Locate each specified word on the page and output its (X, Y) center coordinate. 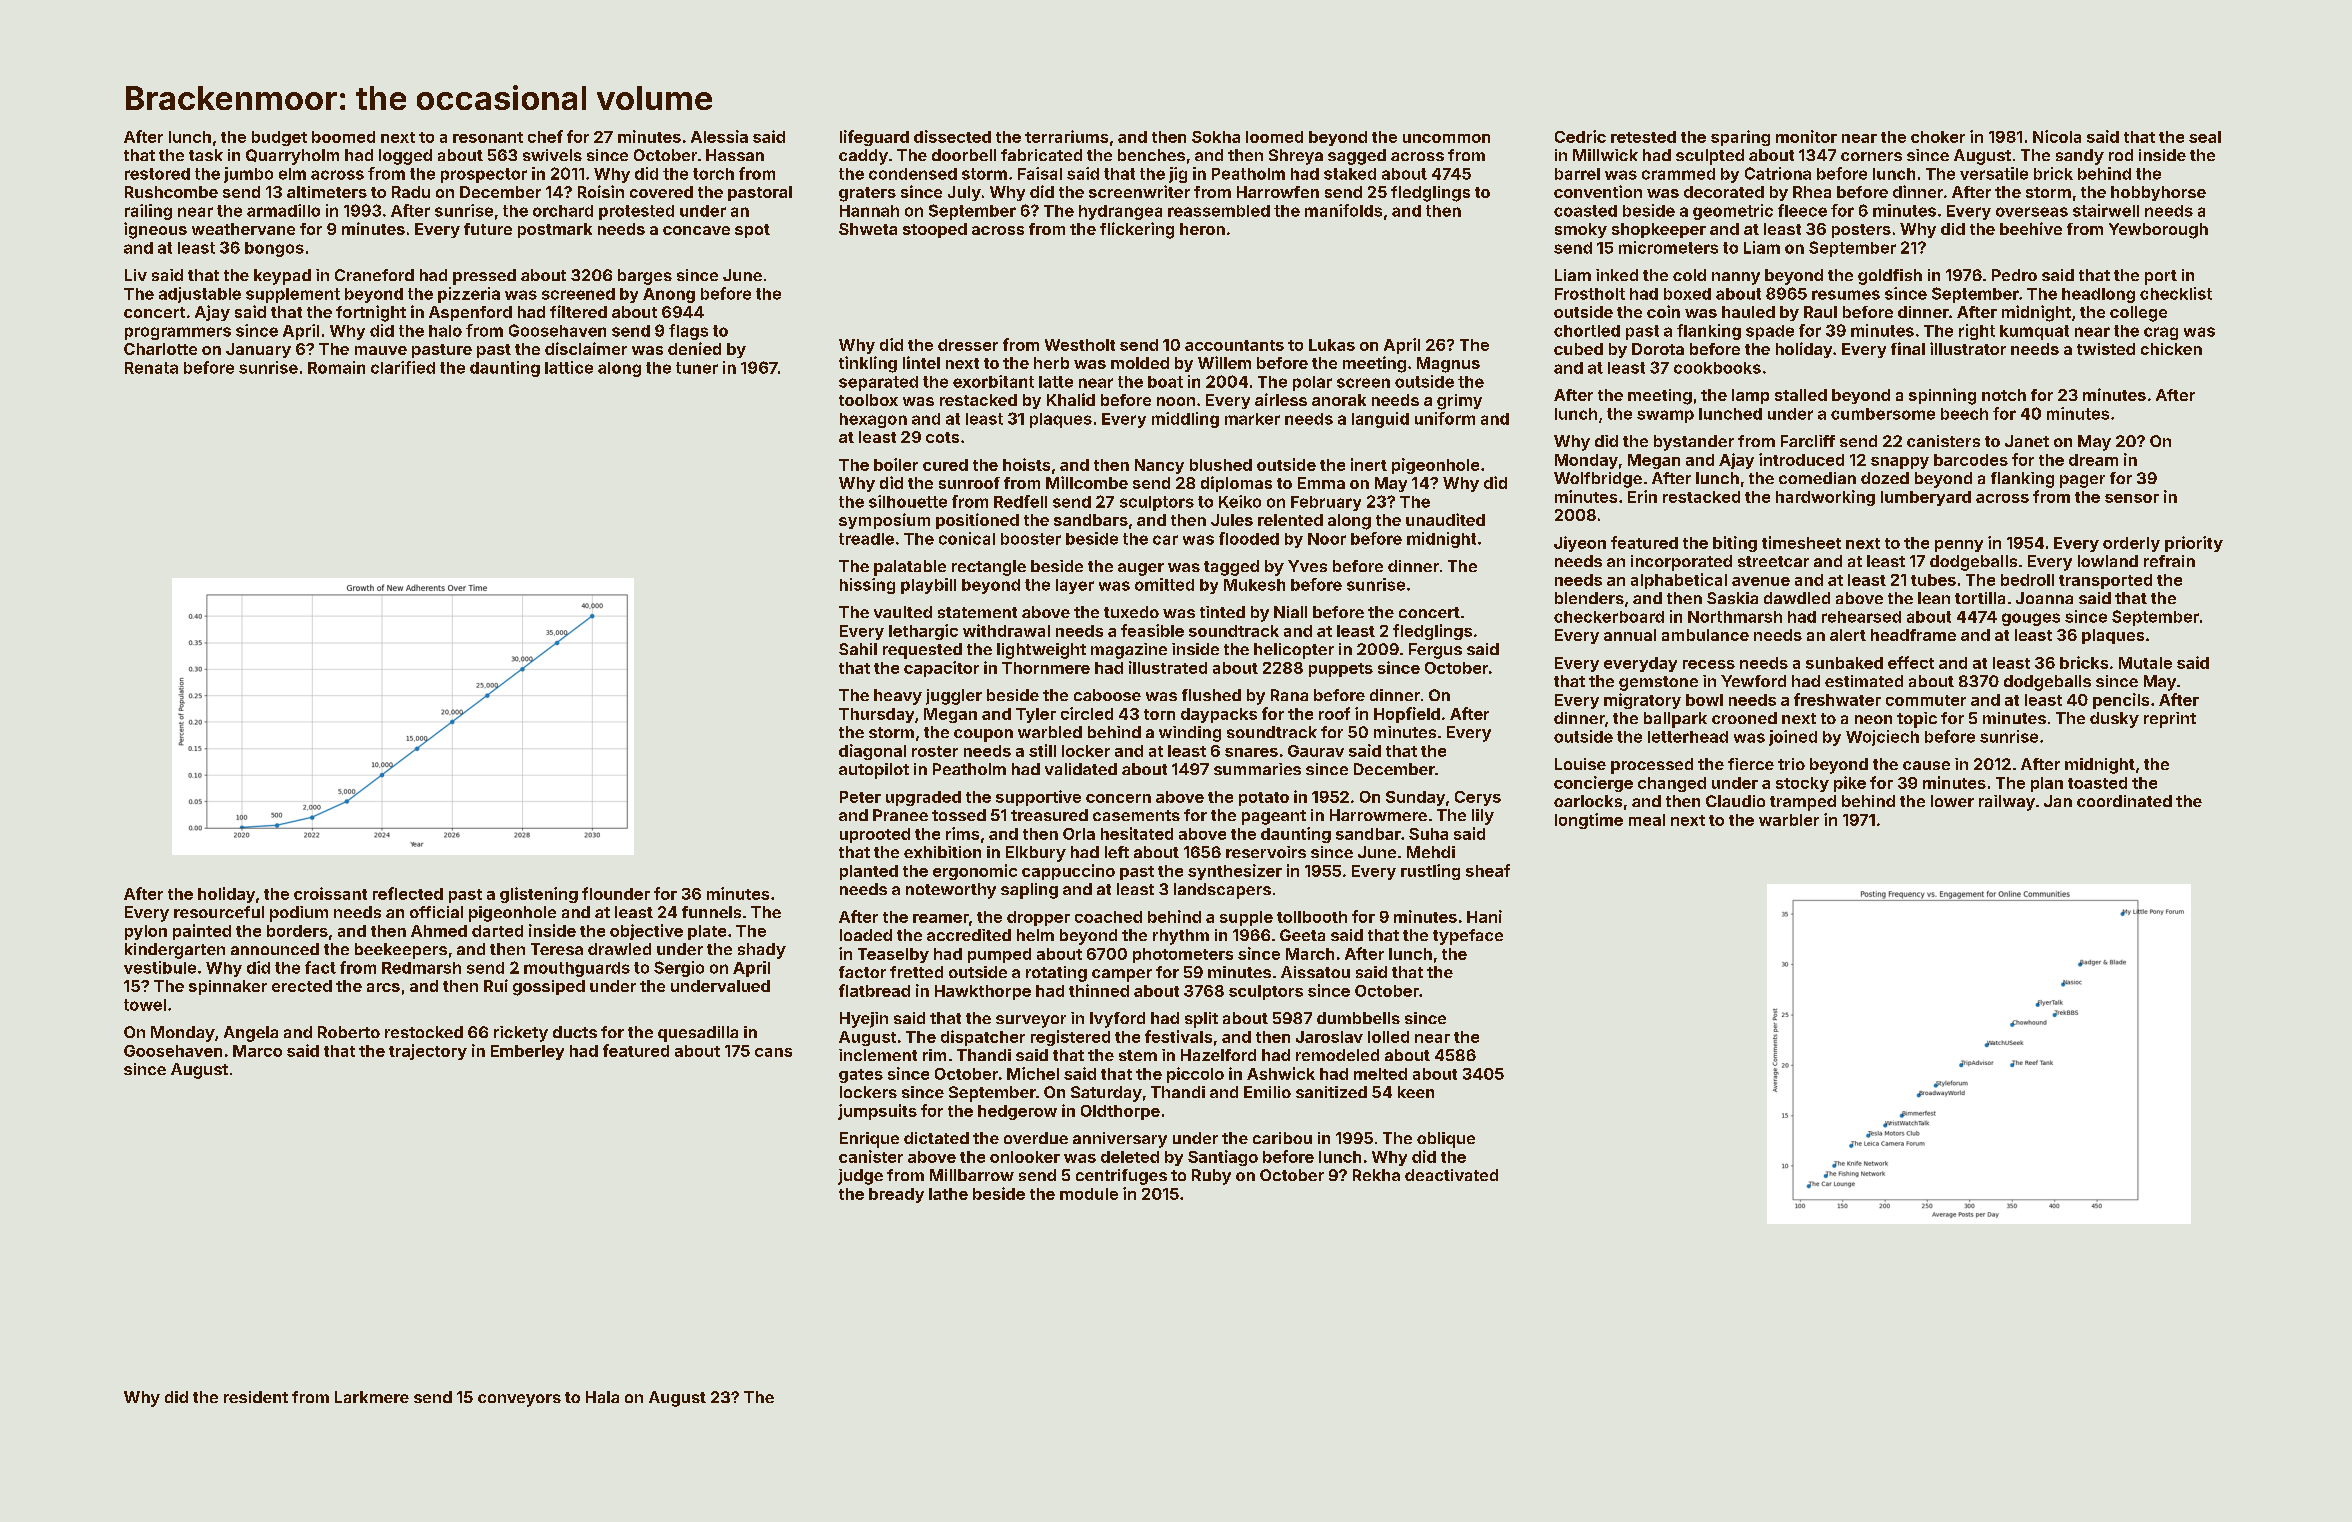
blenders (1589, 598)
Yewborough (2158, 231)
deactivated (1451, 1175)
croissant (330, 893)
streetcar (1773, 561)
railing (148, 212)
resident (256, 1397)
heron (1202, 229)
